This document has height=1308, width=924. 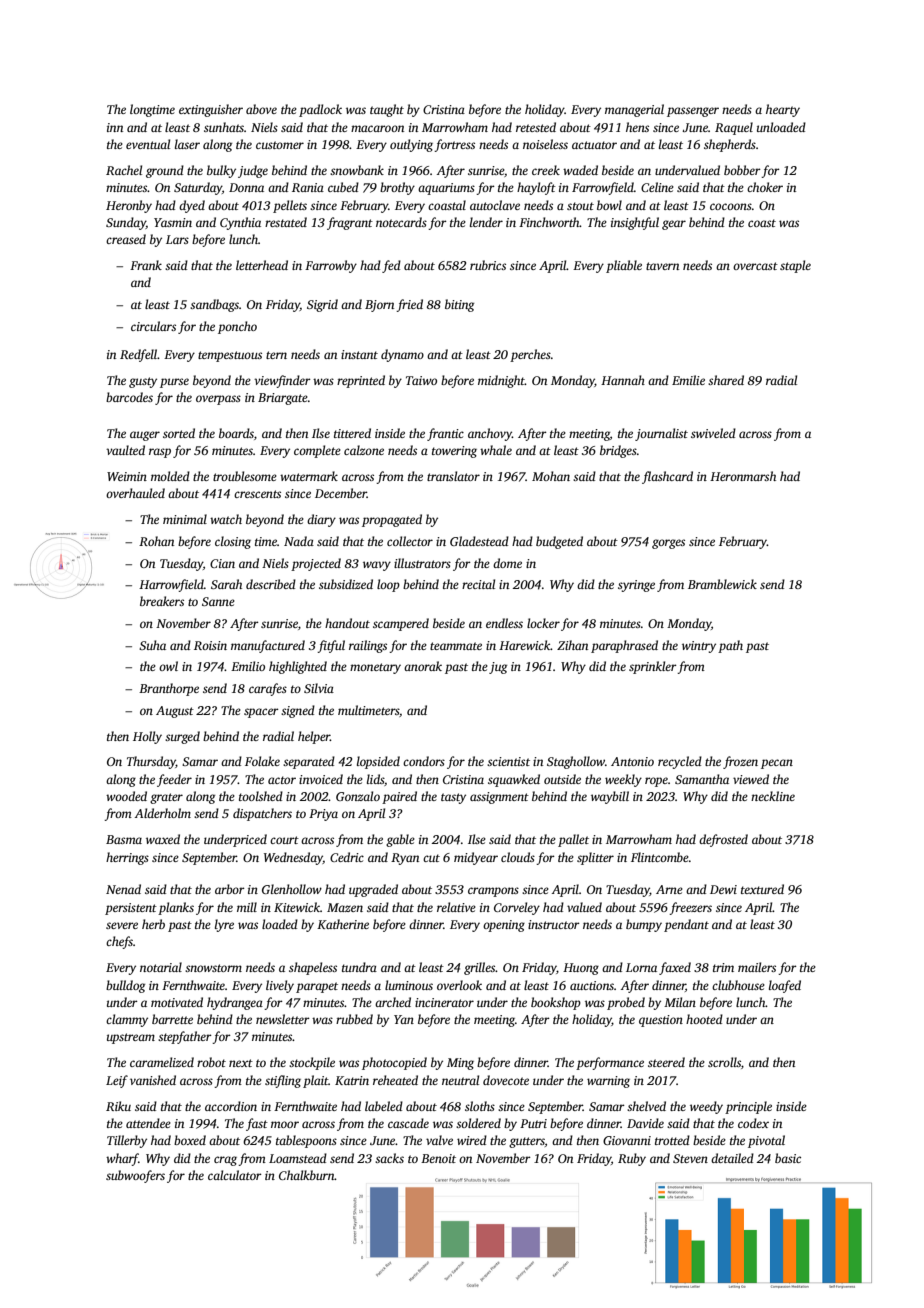 What do you see at coordinates (726, 380) in the document?
I see `shared` at bounding box center [726, 380].
